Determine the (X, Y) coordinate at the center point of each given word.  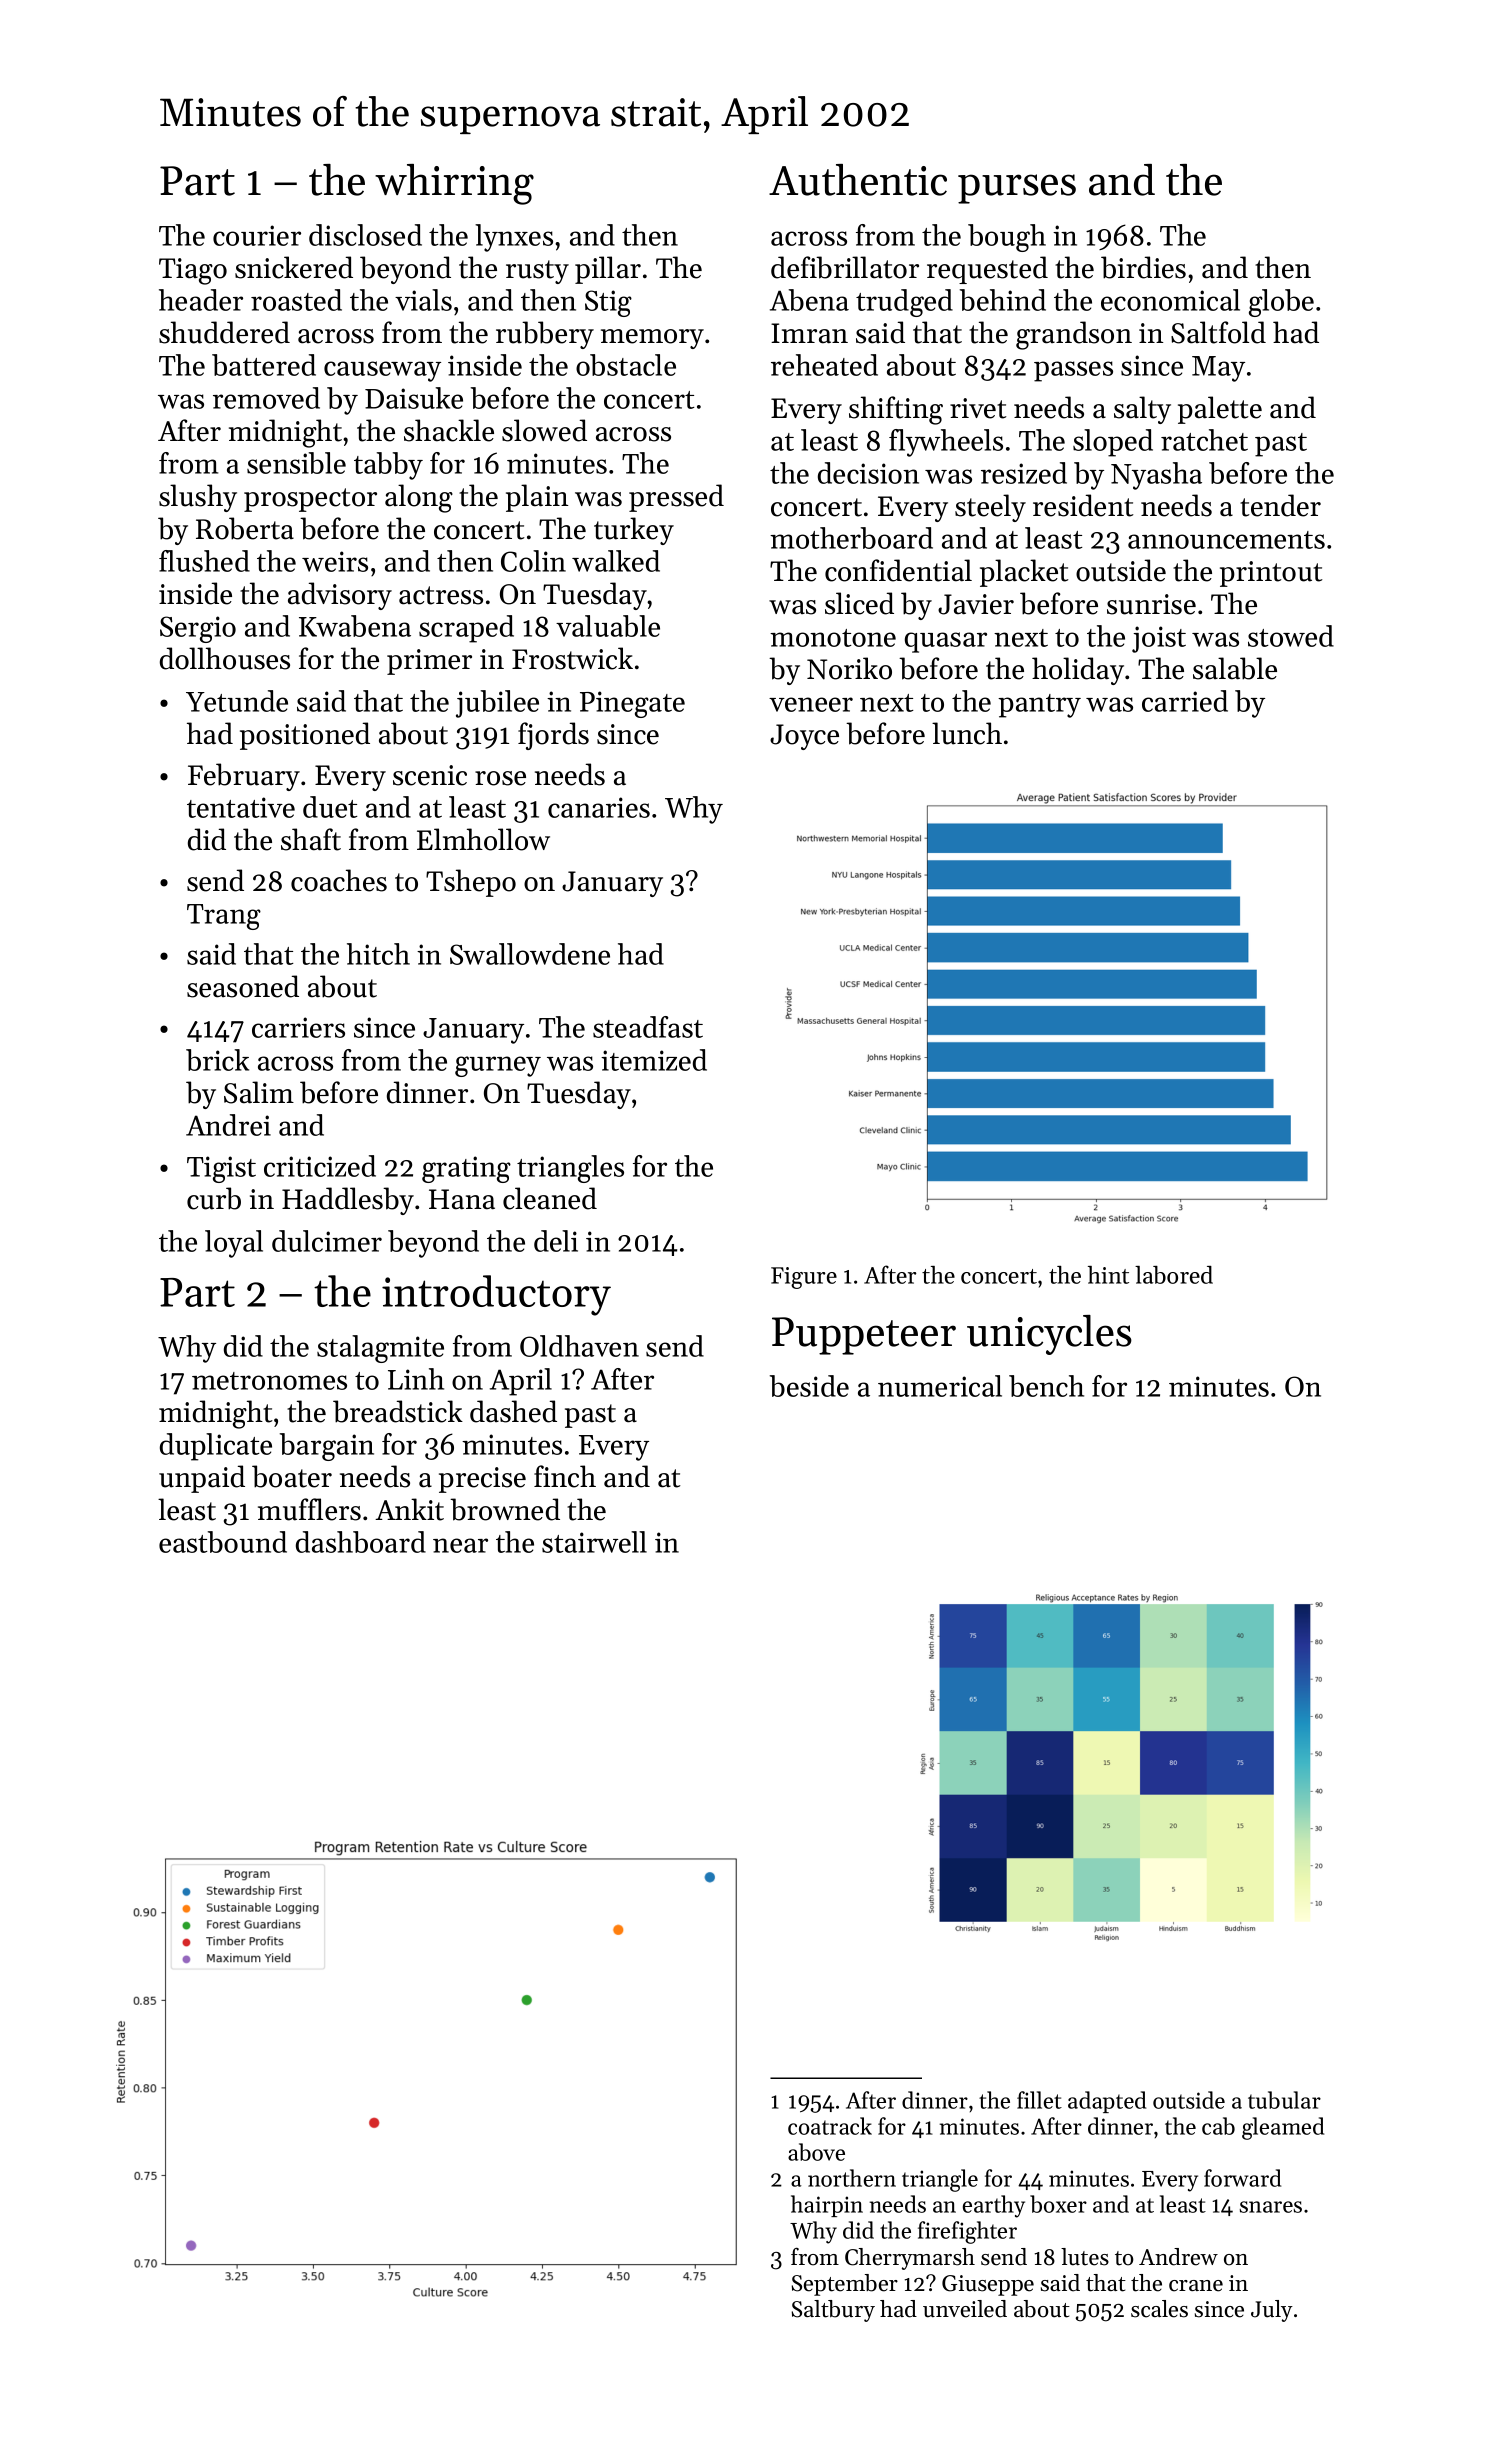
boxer (1058, 2204)
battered (264, 365)
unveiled (965, 2309)
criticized (320, 1166)
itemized (654, 1060)
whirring (454, 184)
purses (1017, 189)
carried (1185, 701)
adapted (1107, 2102)
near (460, 1545)
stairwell (594, 1542)
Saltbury (833, 2311)
